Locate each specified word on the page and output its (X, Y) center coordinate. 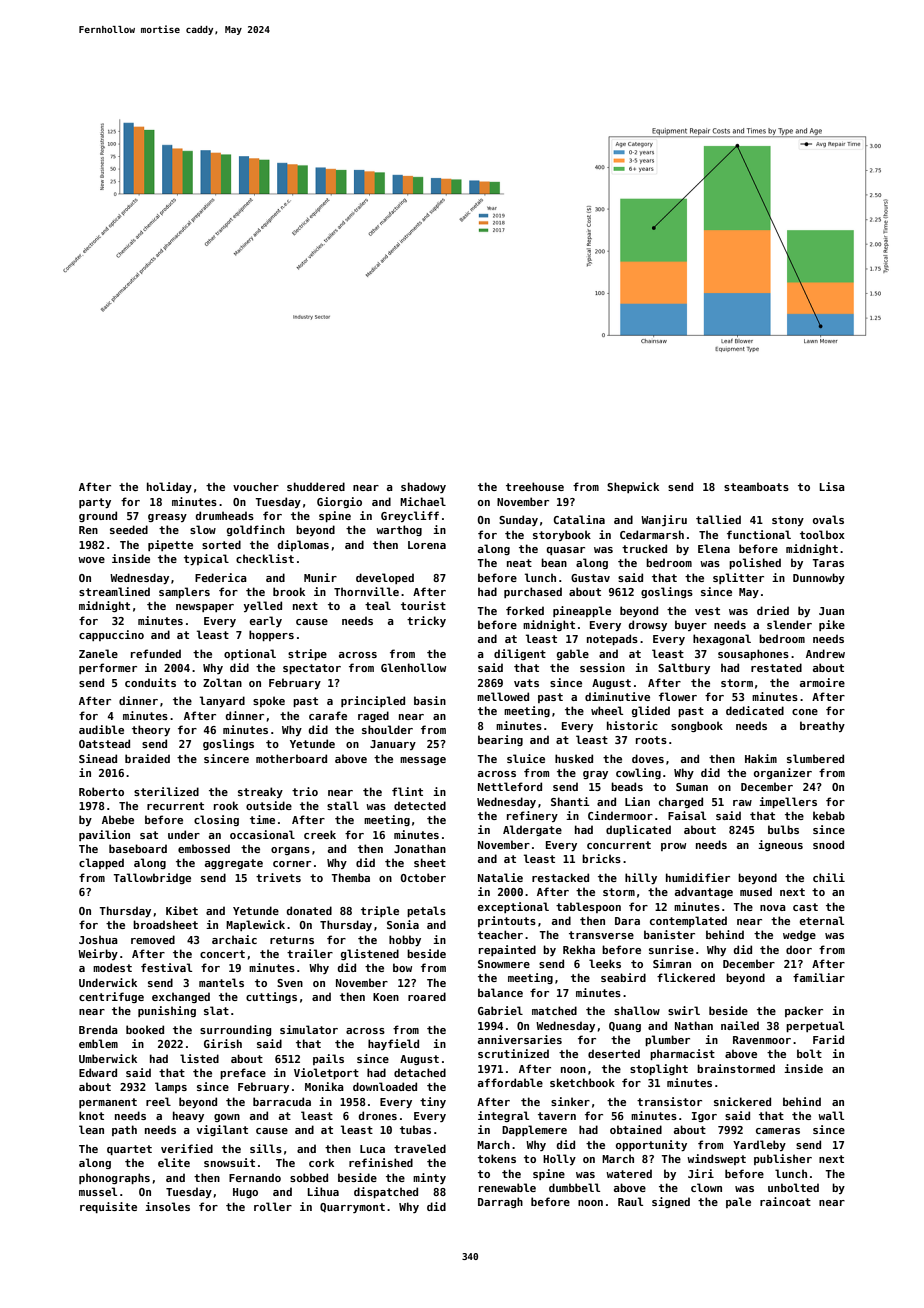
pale (738, 1202)
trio (305, 791)
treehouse (535, 486)
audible (101, 729)
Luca (372, 1149)
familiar (819, 977)
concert (222, 954)
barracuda (282, 1101)
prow (673, 847)
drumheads (224, 515)
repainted (507, 950)
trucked (644, 548)
